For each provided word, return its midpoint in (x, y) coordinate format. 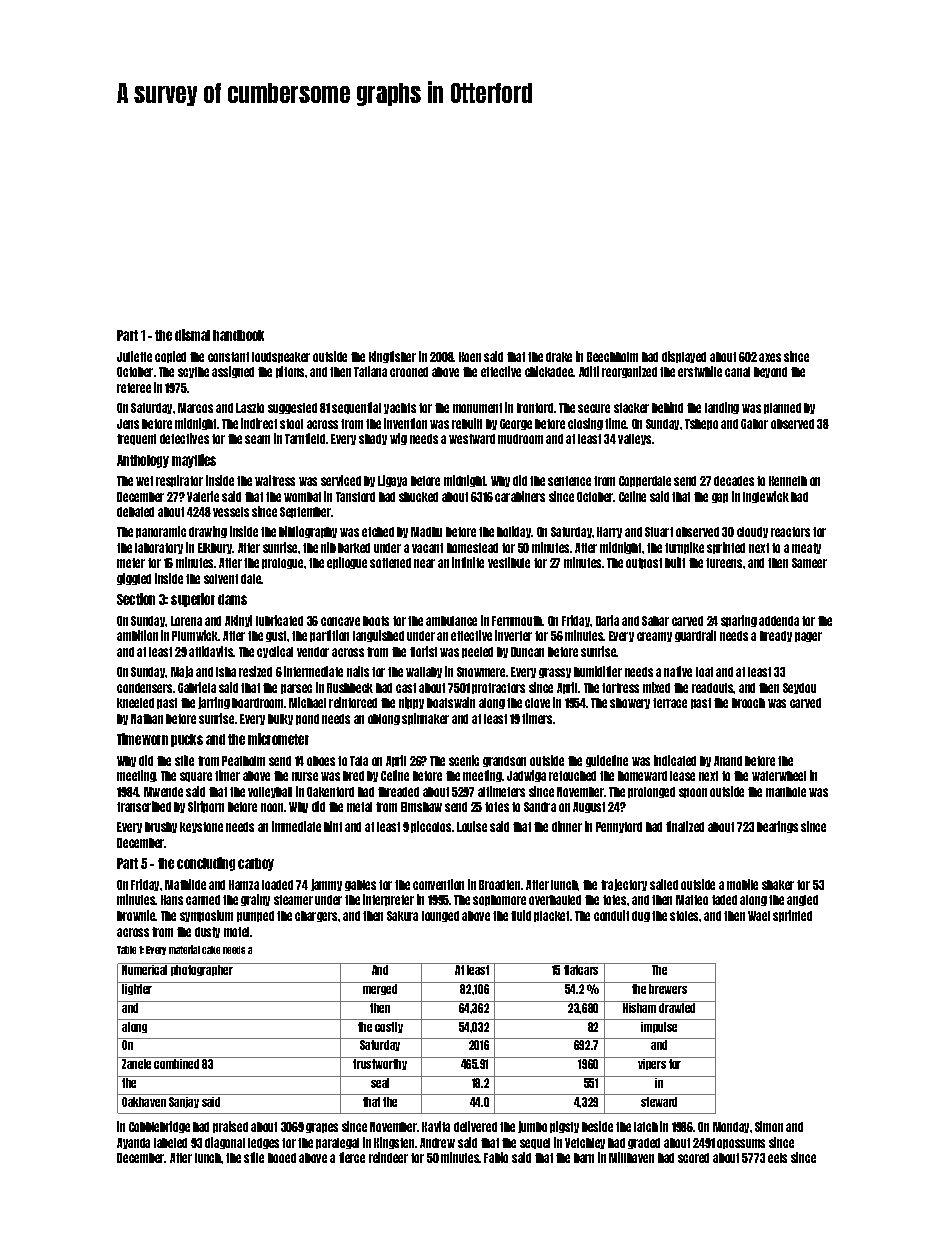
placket (551, 916)
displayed (684, 357)
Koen (470, 357)
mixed (656, 687)
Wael (759, 916)
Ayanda (133, 1143)
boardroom (257, 703)
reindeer (388, 1157)
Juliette (134, 356)
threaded (398, 792)
